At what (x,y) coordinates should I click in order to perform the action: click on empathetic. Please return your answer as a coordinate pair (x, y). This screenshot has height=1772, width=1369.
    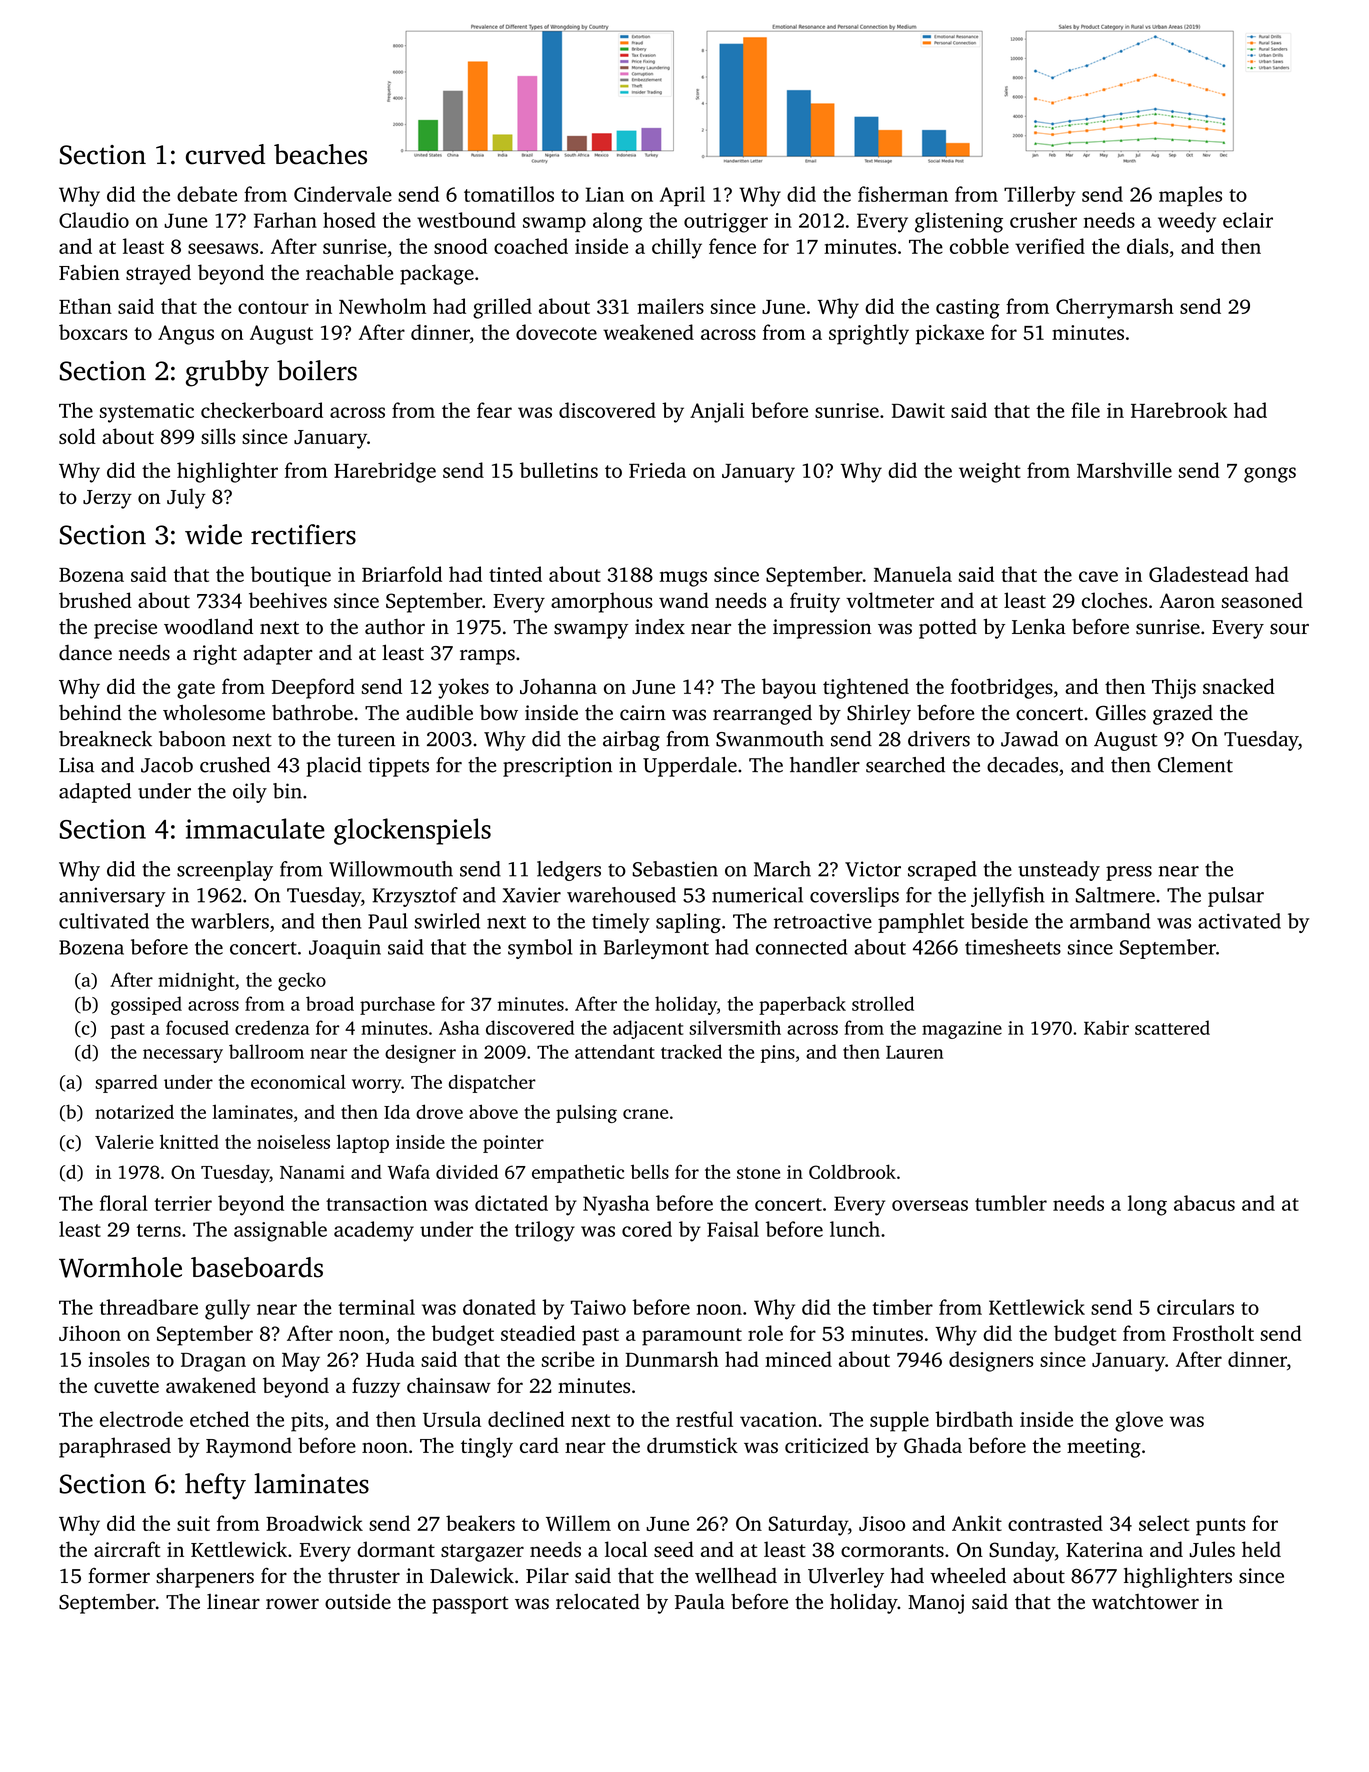
    Looking at the image, I should click on (578, 1173).
